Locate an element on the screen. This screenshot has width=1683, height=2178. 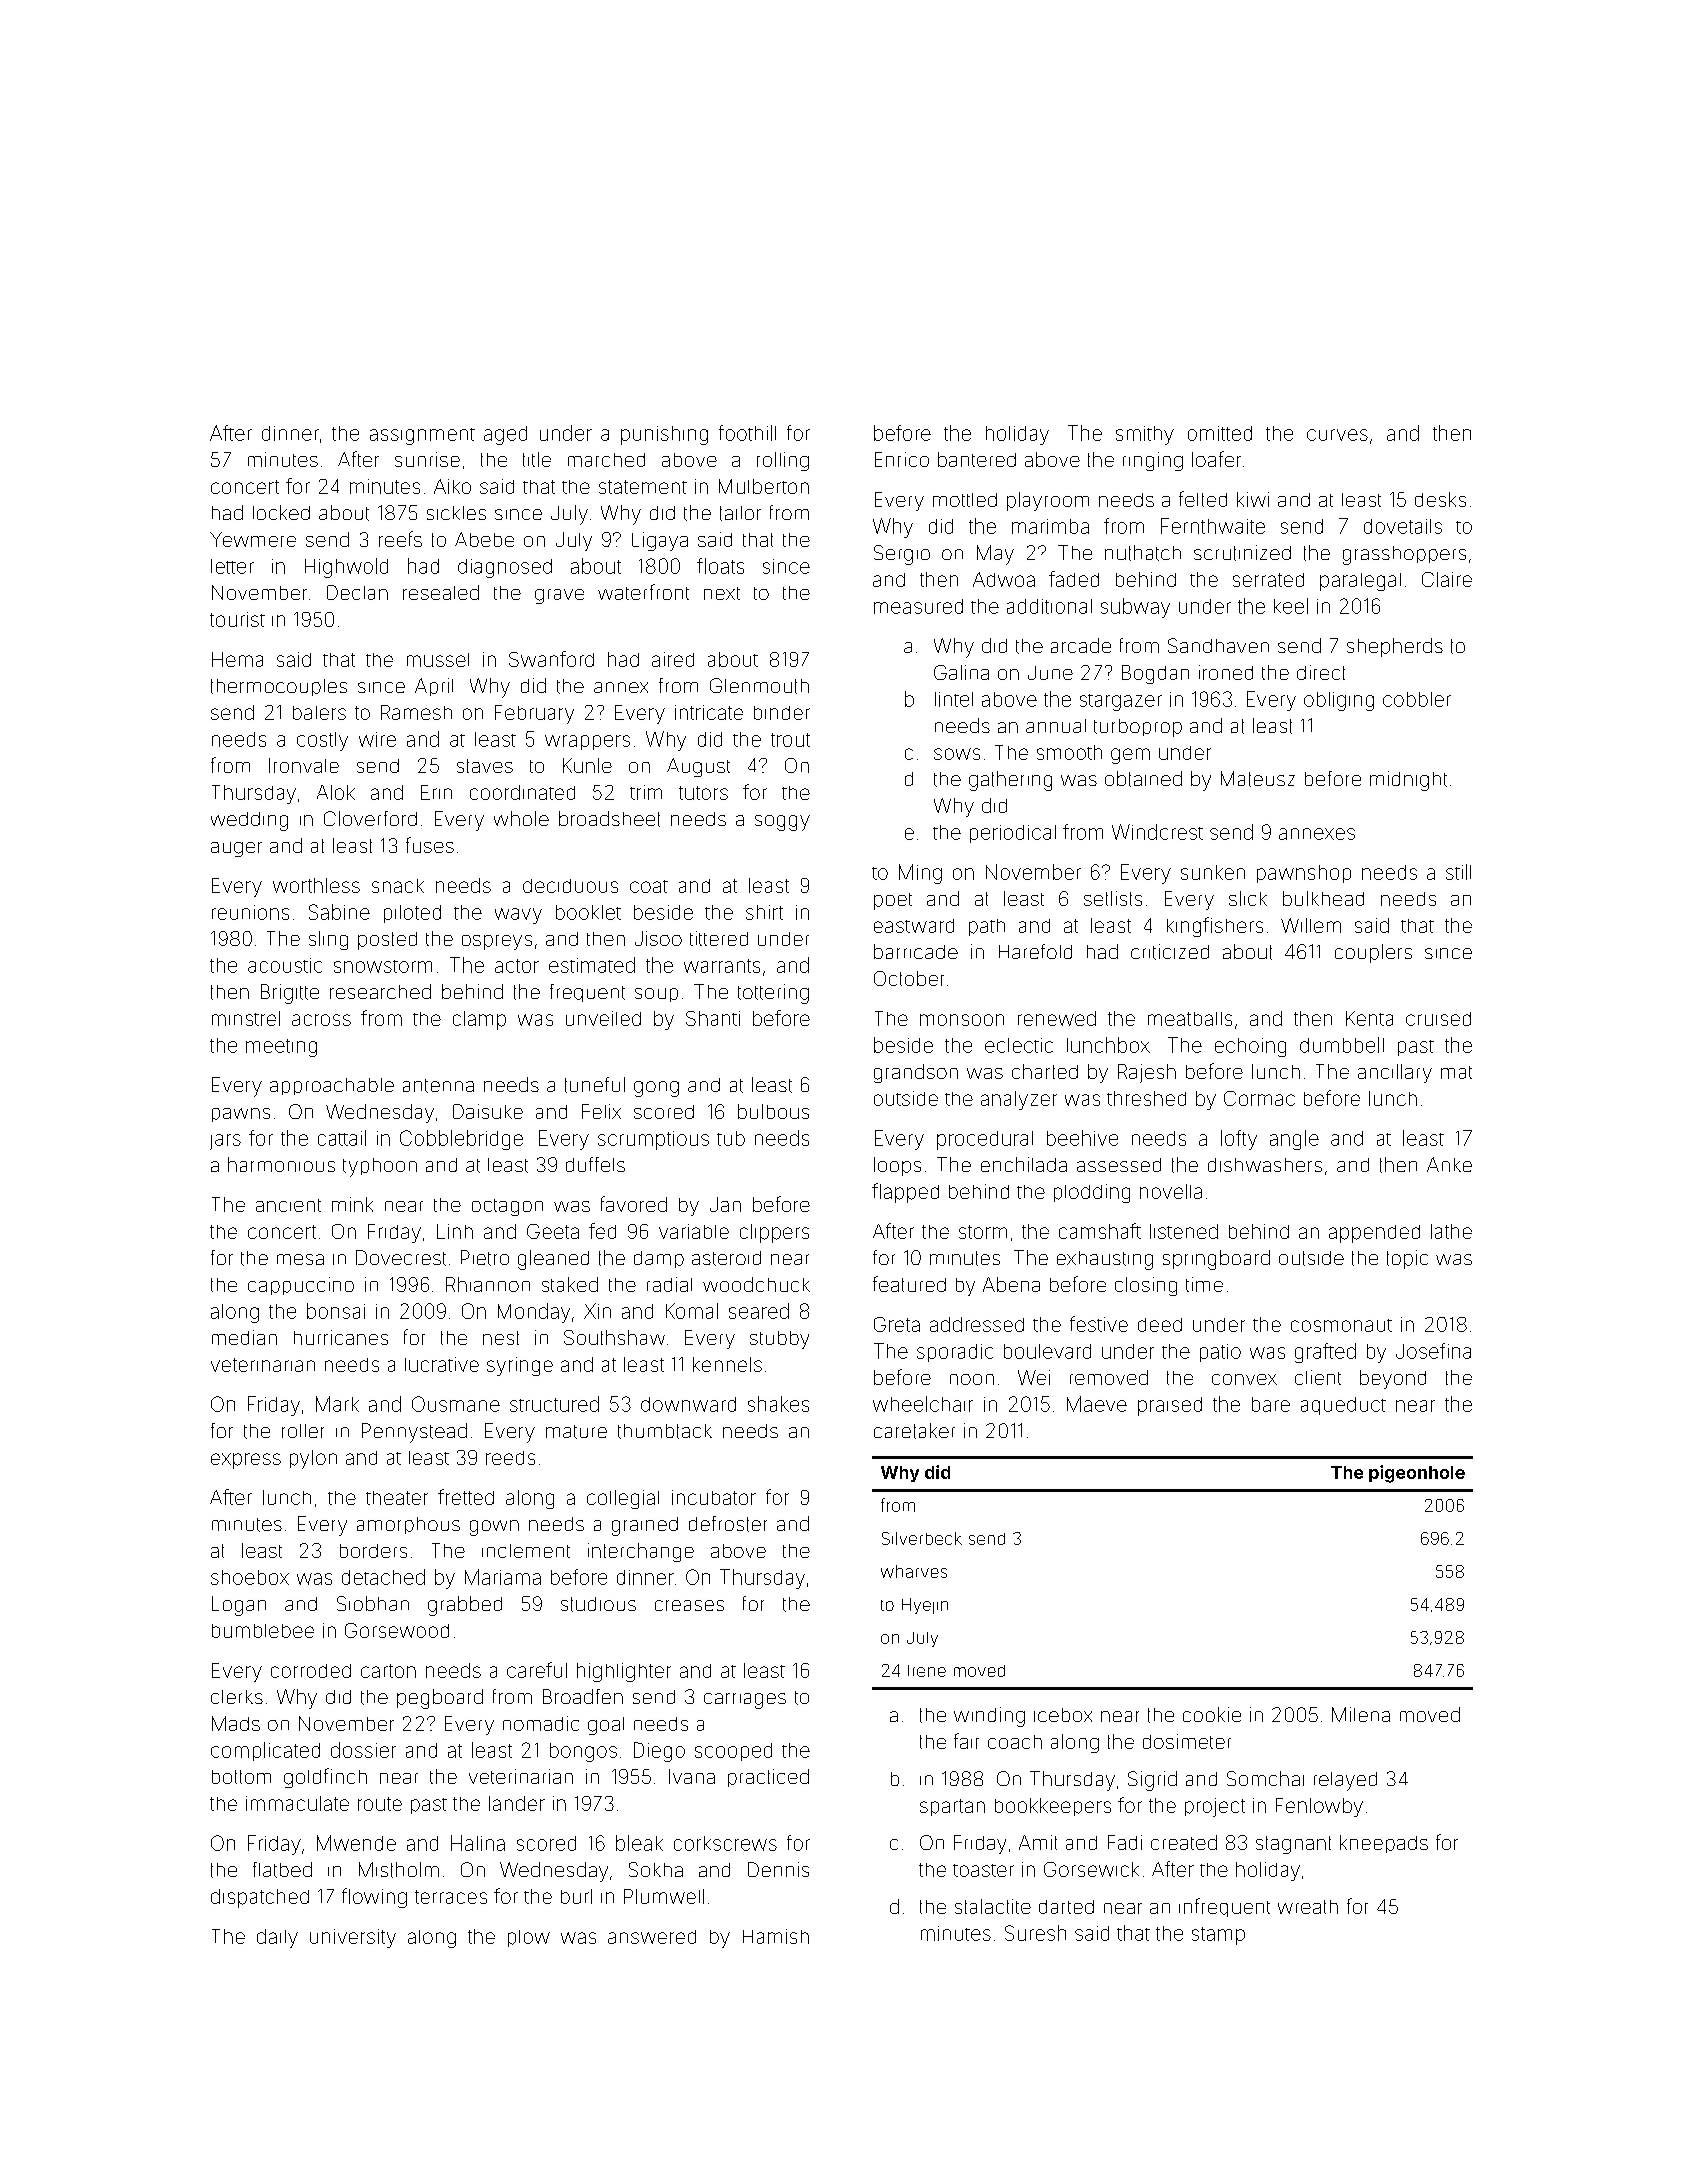
Jan is located at coordinates (725, 1204).
